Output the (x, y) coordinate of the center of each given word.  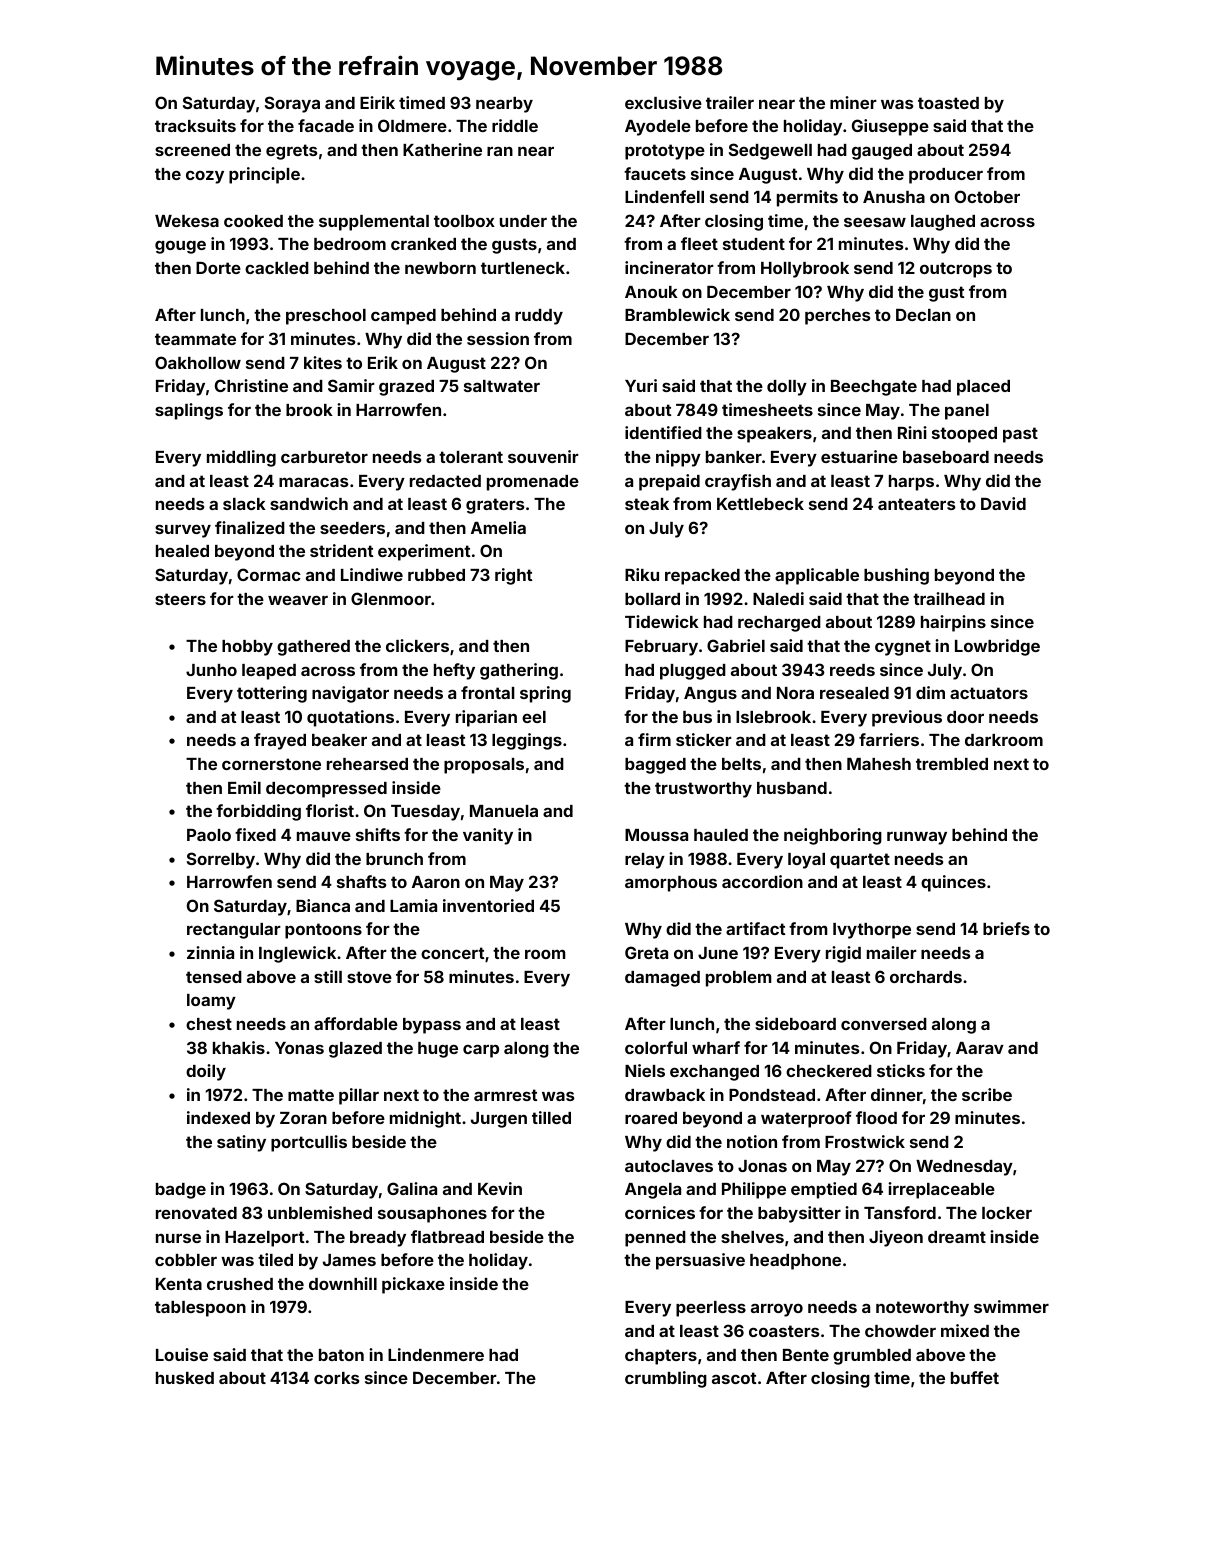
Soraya (292, 104)
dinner (897, 1094)
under (523, 221)
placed (983, 388)
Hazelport (264, 1239)
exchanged (714, 1073)
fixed (255, 834)
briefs (1006, 928)
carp (481, 1051)
